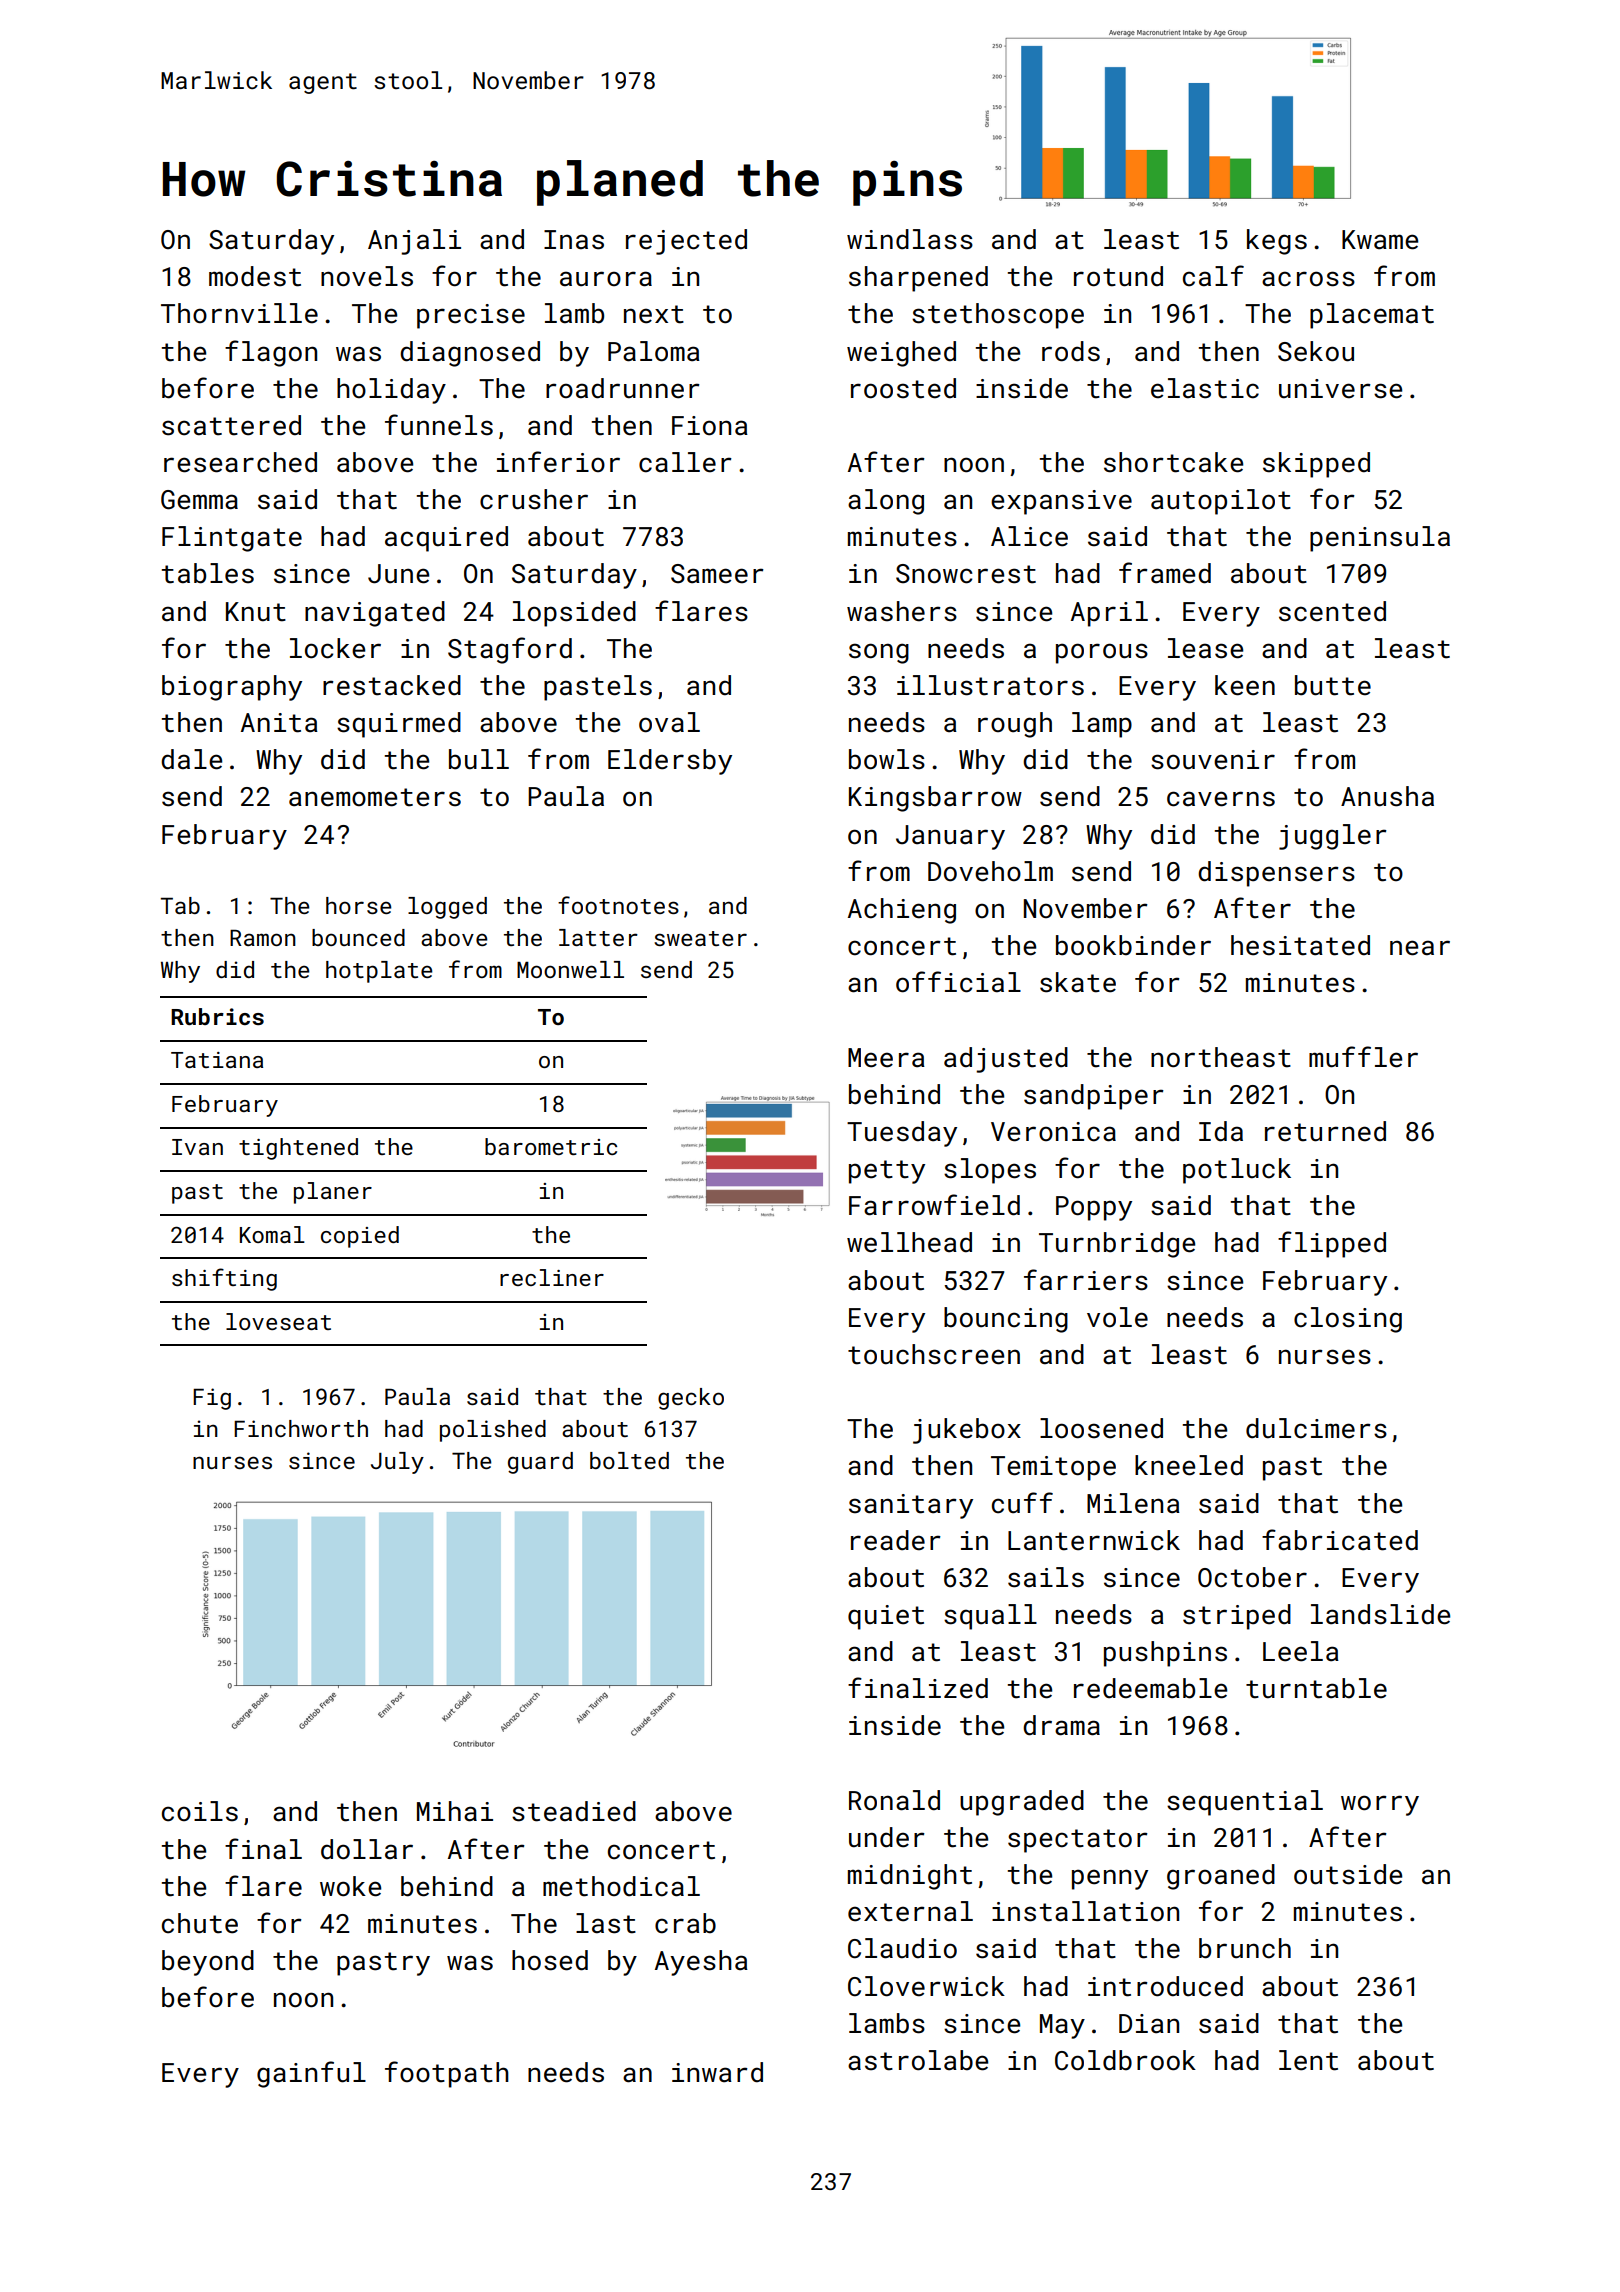  Describe the element at coordinates (217, 1016) in the image. I see `Rubrics` at that location.
